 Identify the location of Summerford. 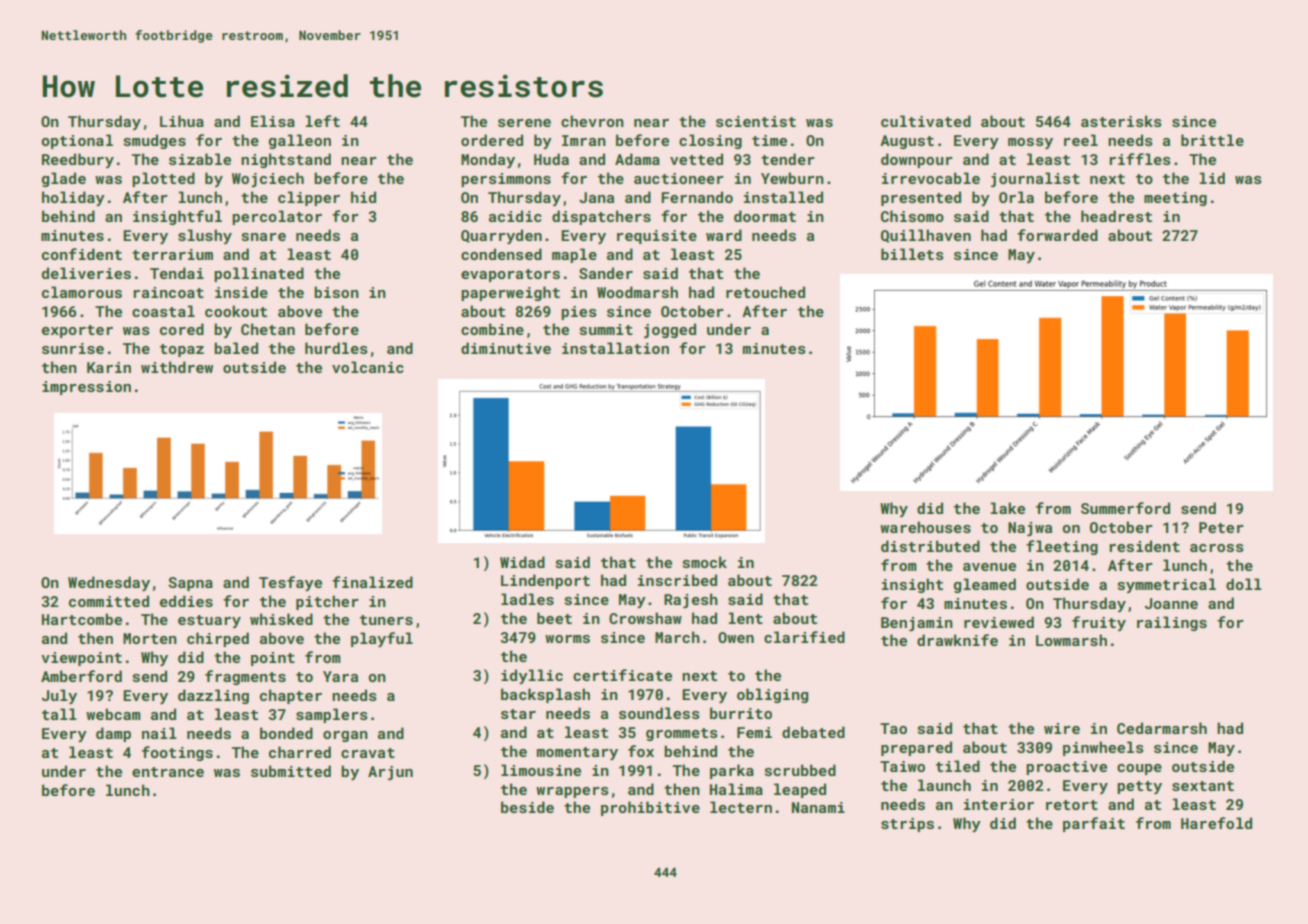
(1125, 508).
